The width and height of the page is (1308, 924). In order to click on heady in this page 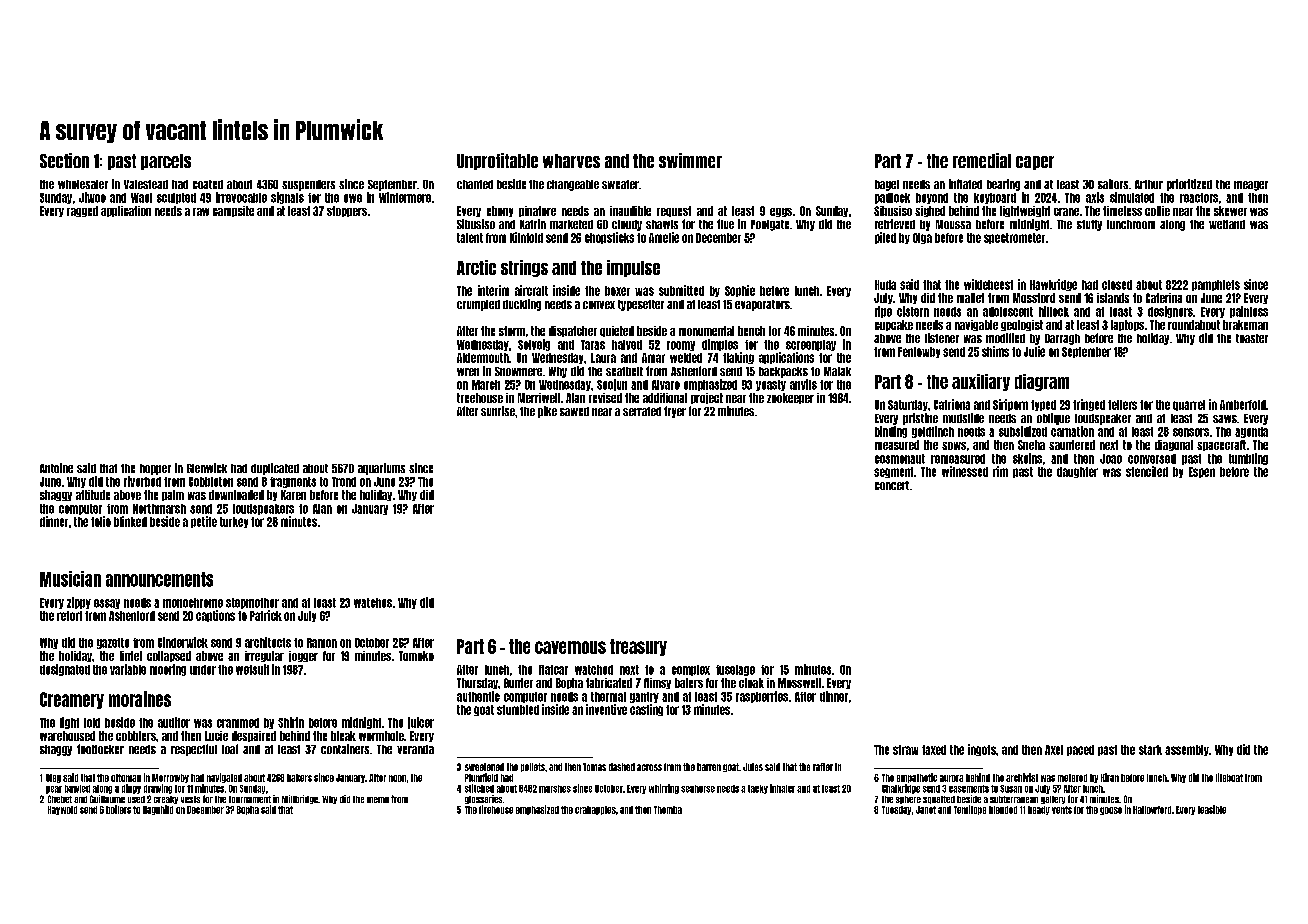, I will do `click(1039, 810)`.
